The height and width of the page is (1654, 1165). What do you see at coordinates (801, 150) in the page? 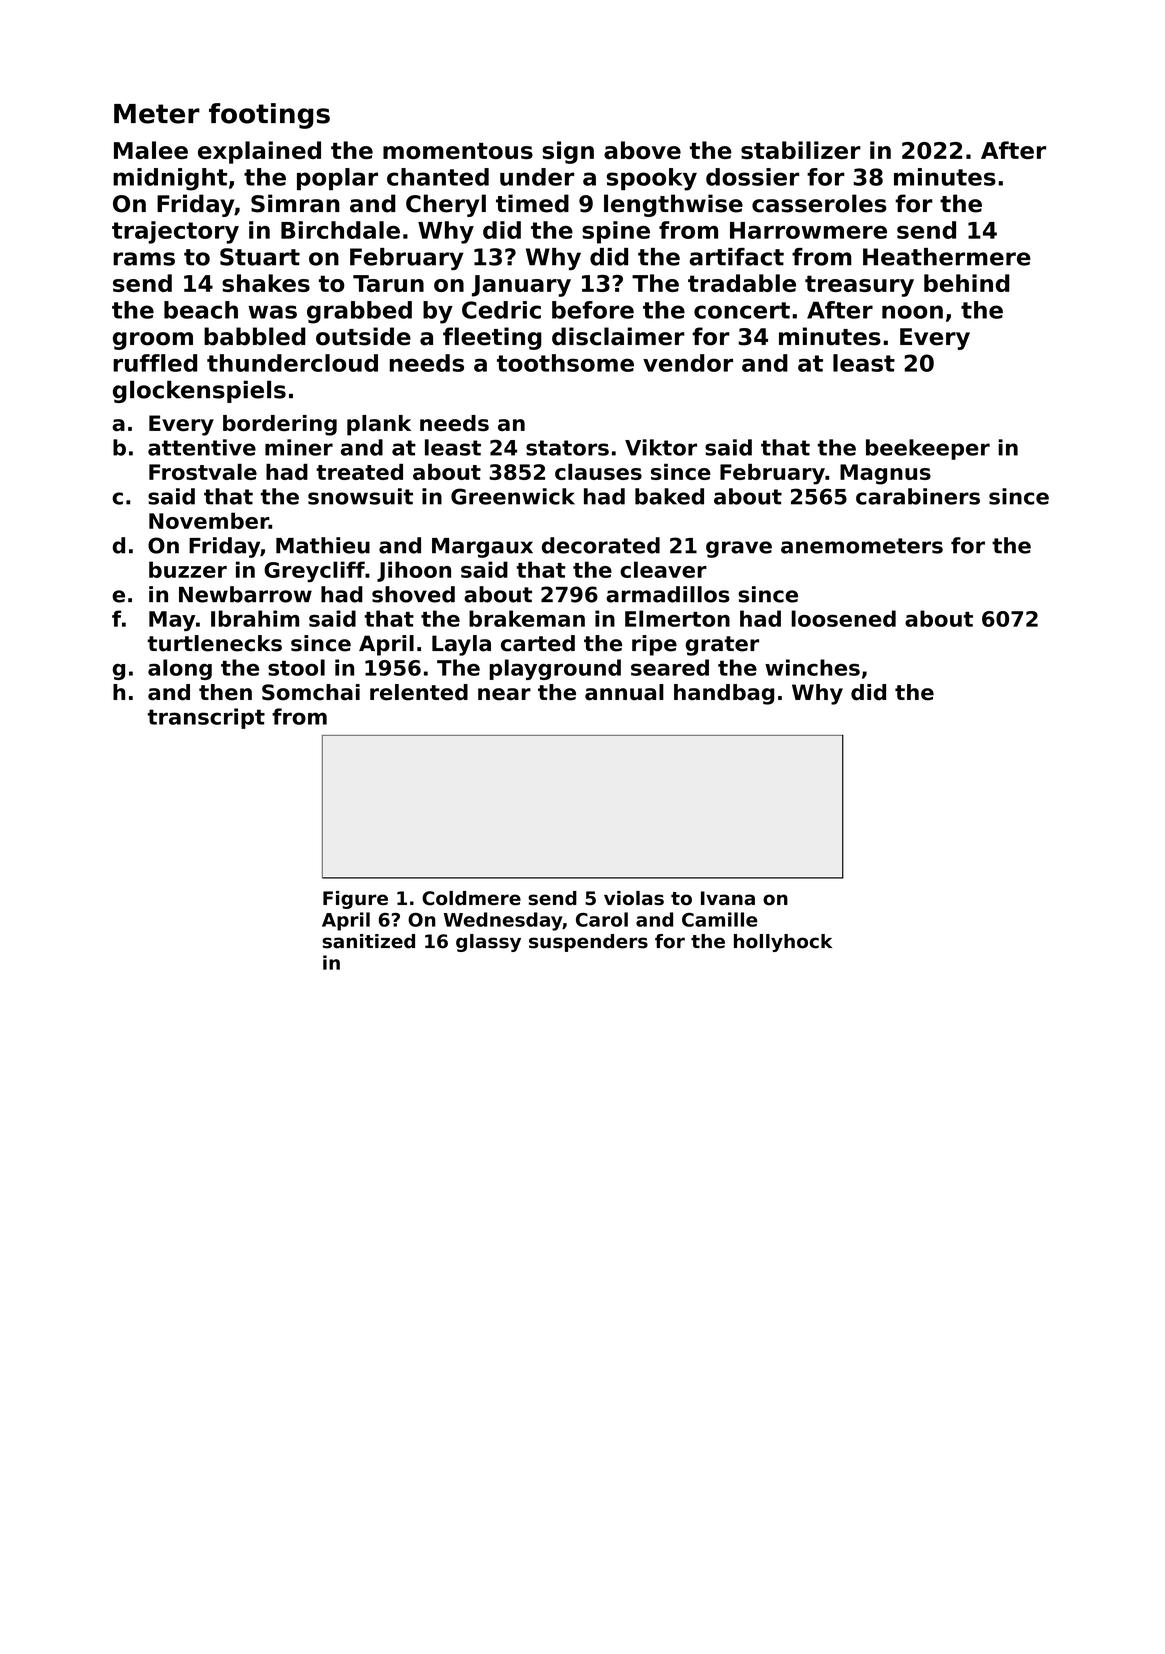
I see `stabilizer` at bounding box center [801, 150].
